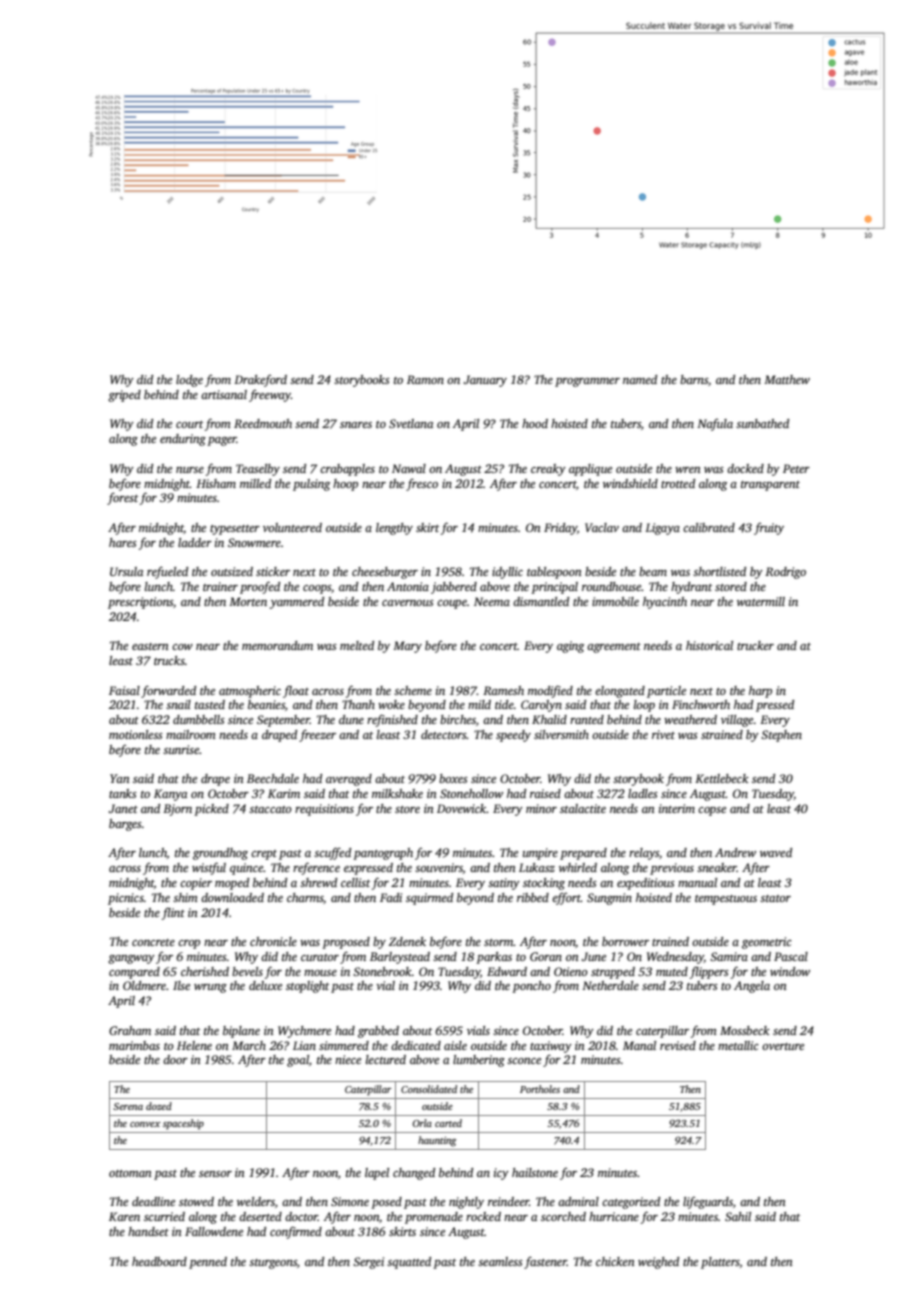 Image resolution: width=924 pixels, height=1308 pixels. What do you see at coordinates (196, 1201) in the screenshot?
I see `stowed` at bounding box center [196, 1201].
